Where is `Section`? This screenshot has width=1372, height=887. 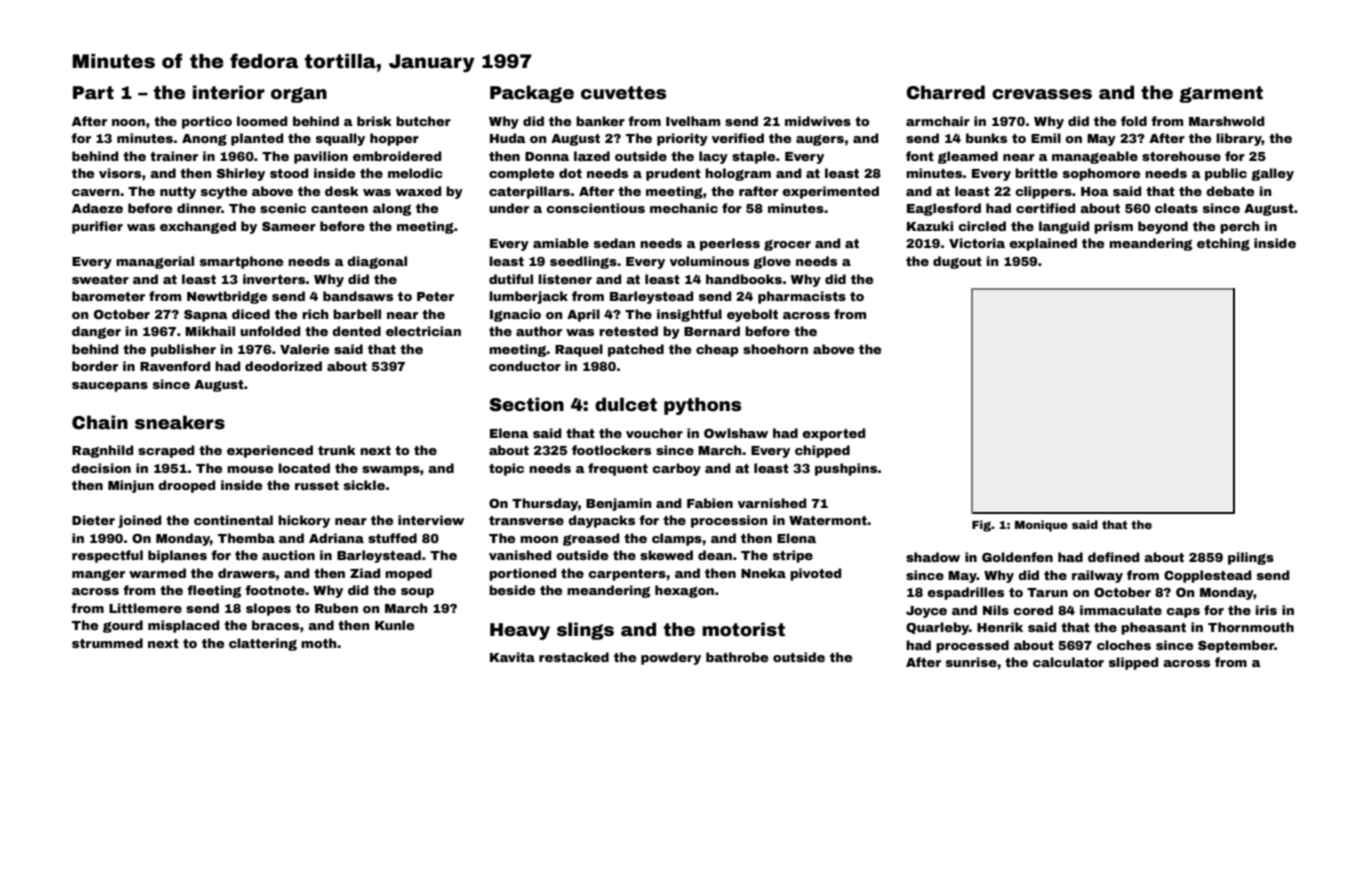 Section is located at coordinates (526, 404).
